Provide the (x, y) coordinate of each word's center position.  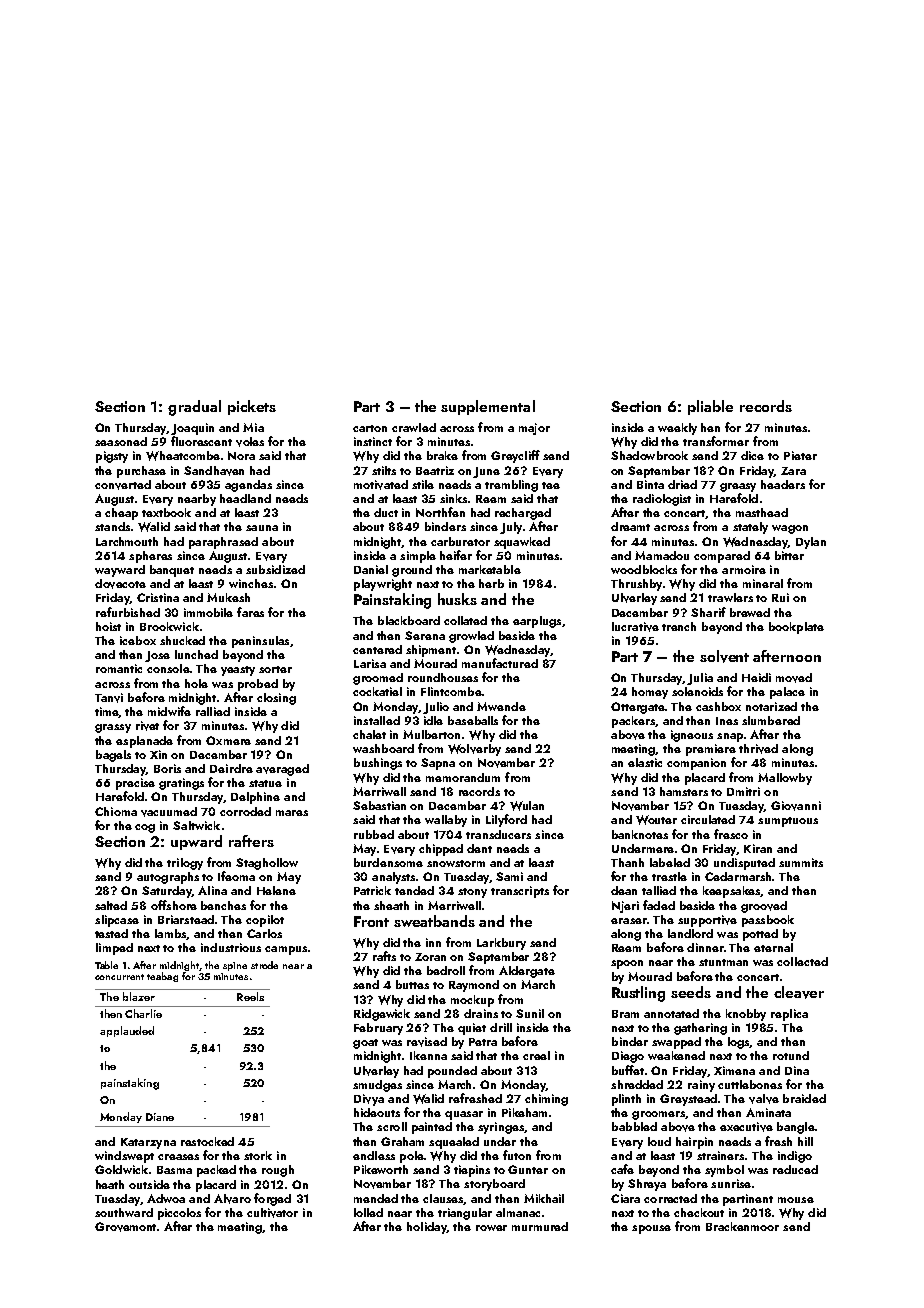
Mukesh (228, 597)
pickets (252, 407)
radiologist (662, 500)
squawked (522, 543)
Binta (650, 484)
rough (278, 1171)
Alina (212, 890)
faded (659, 905)
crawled (414, 427)
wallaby (446, 821)
